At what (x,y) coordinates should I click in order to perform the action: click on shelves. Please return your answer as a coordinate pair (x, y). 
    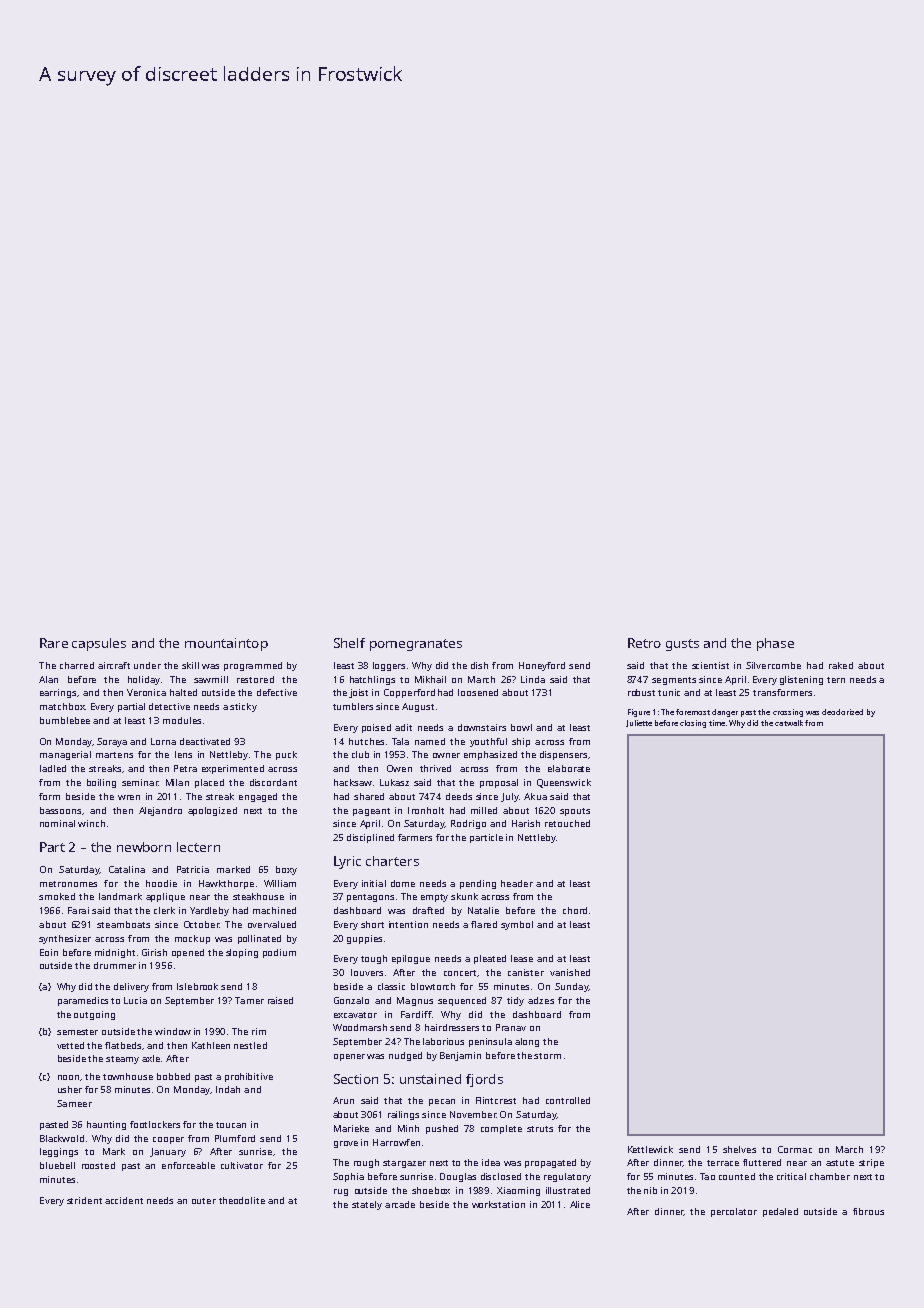
    Looking at the image, I should click on (739, 1149).
